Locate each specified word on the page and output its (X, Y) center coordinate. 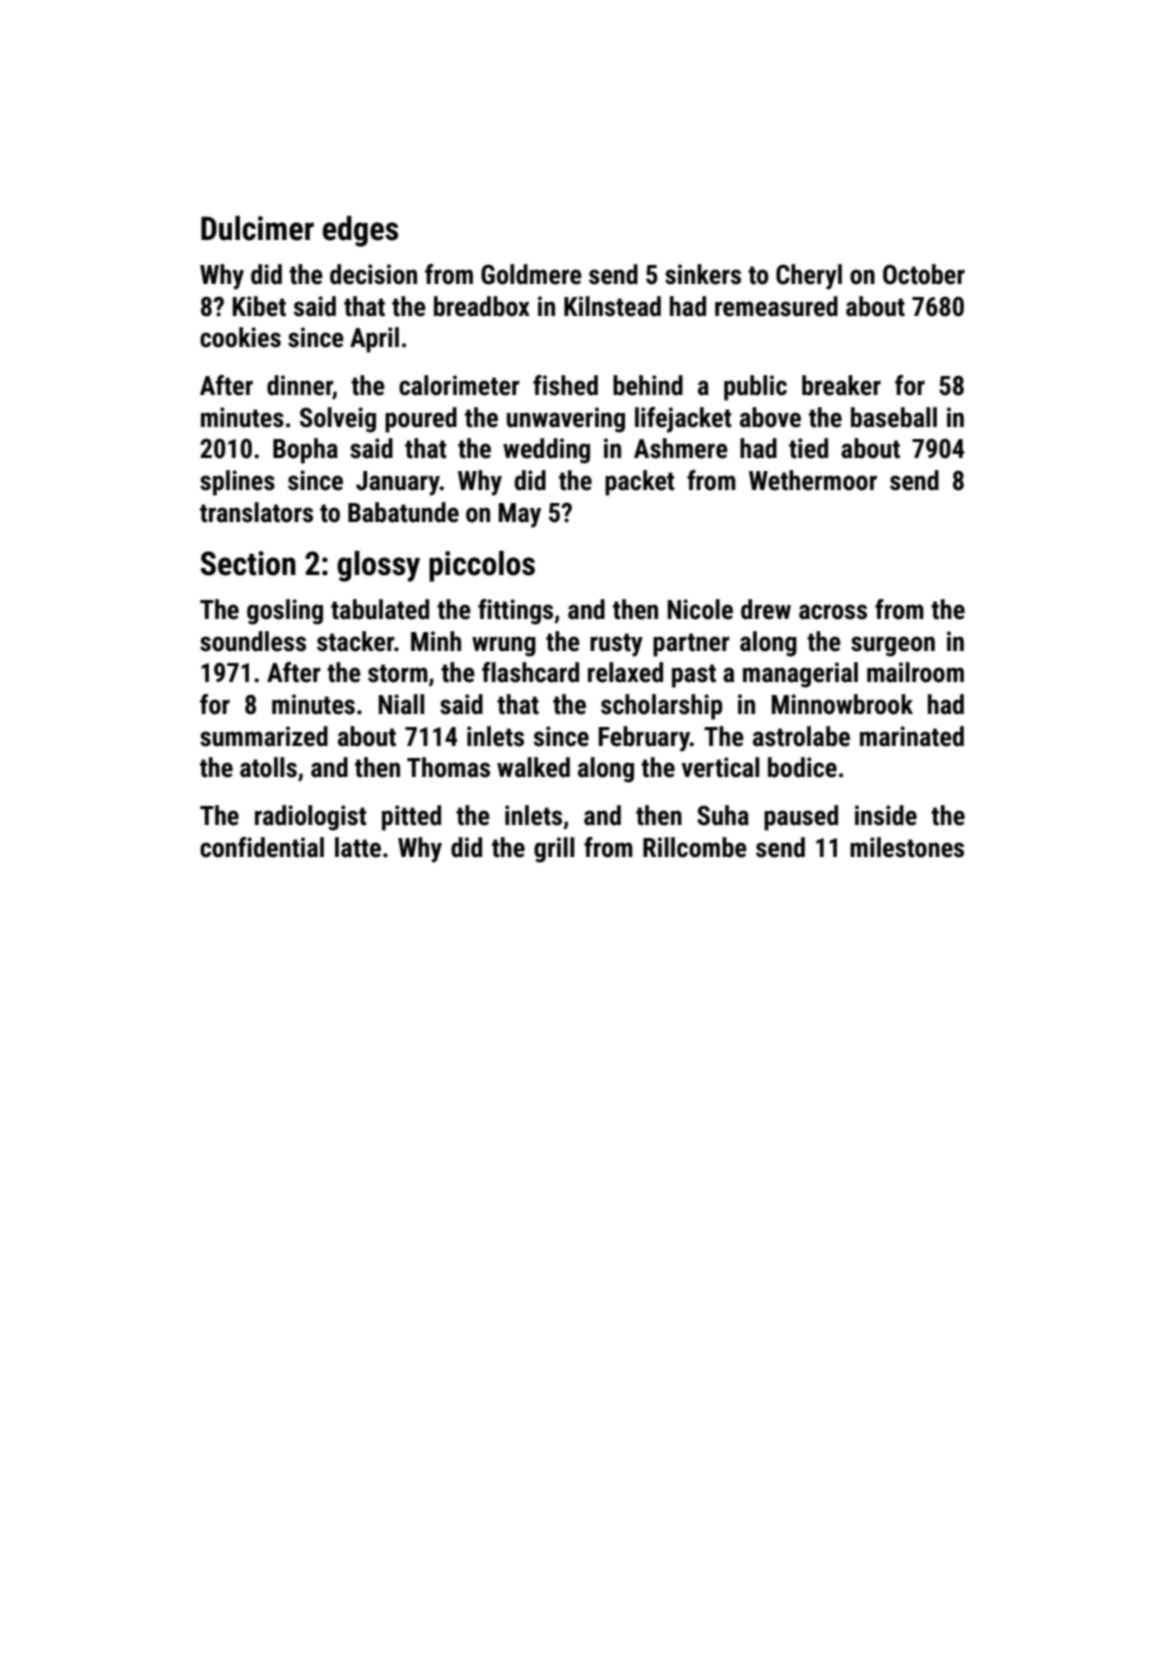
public (755, 388)
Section (248, 563)
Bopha (305, 451)
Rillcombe (695, 847)
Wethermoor (813, 480)
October (924, 274)
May (520, 515)
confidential (262, 847)
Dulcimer (257, 228)
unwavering (566, 420)
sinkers (703, 274)
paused (801, 818)
